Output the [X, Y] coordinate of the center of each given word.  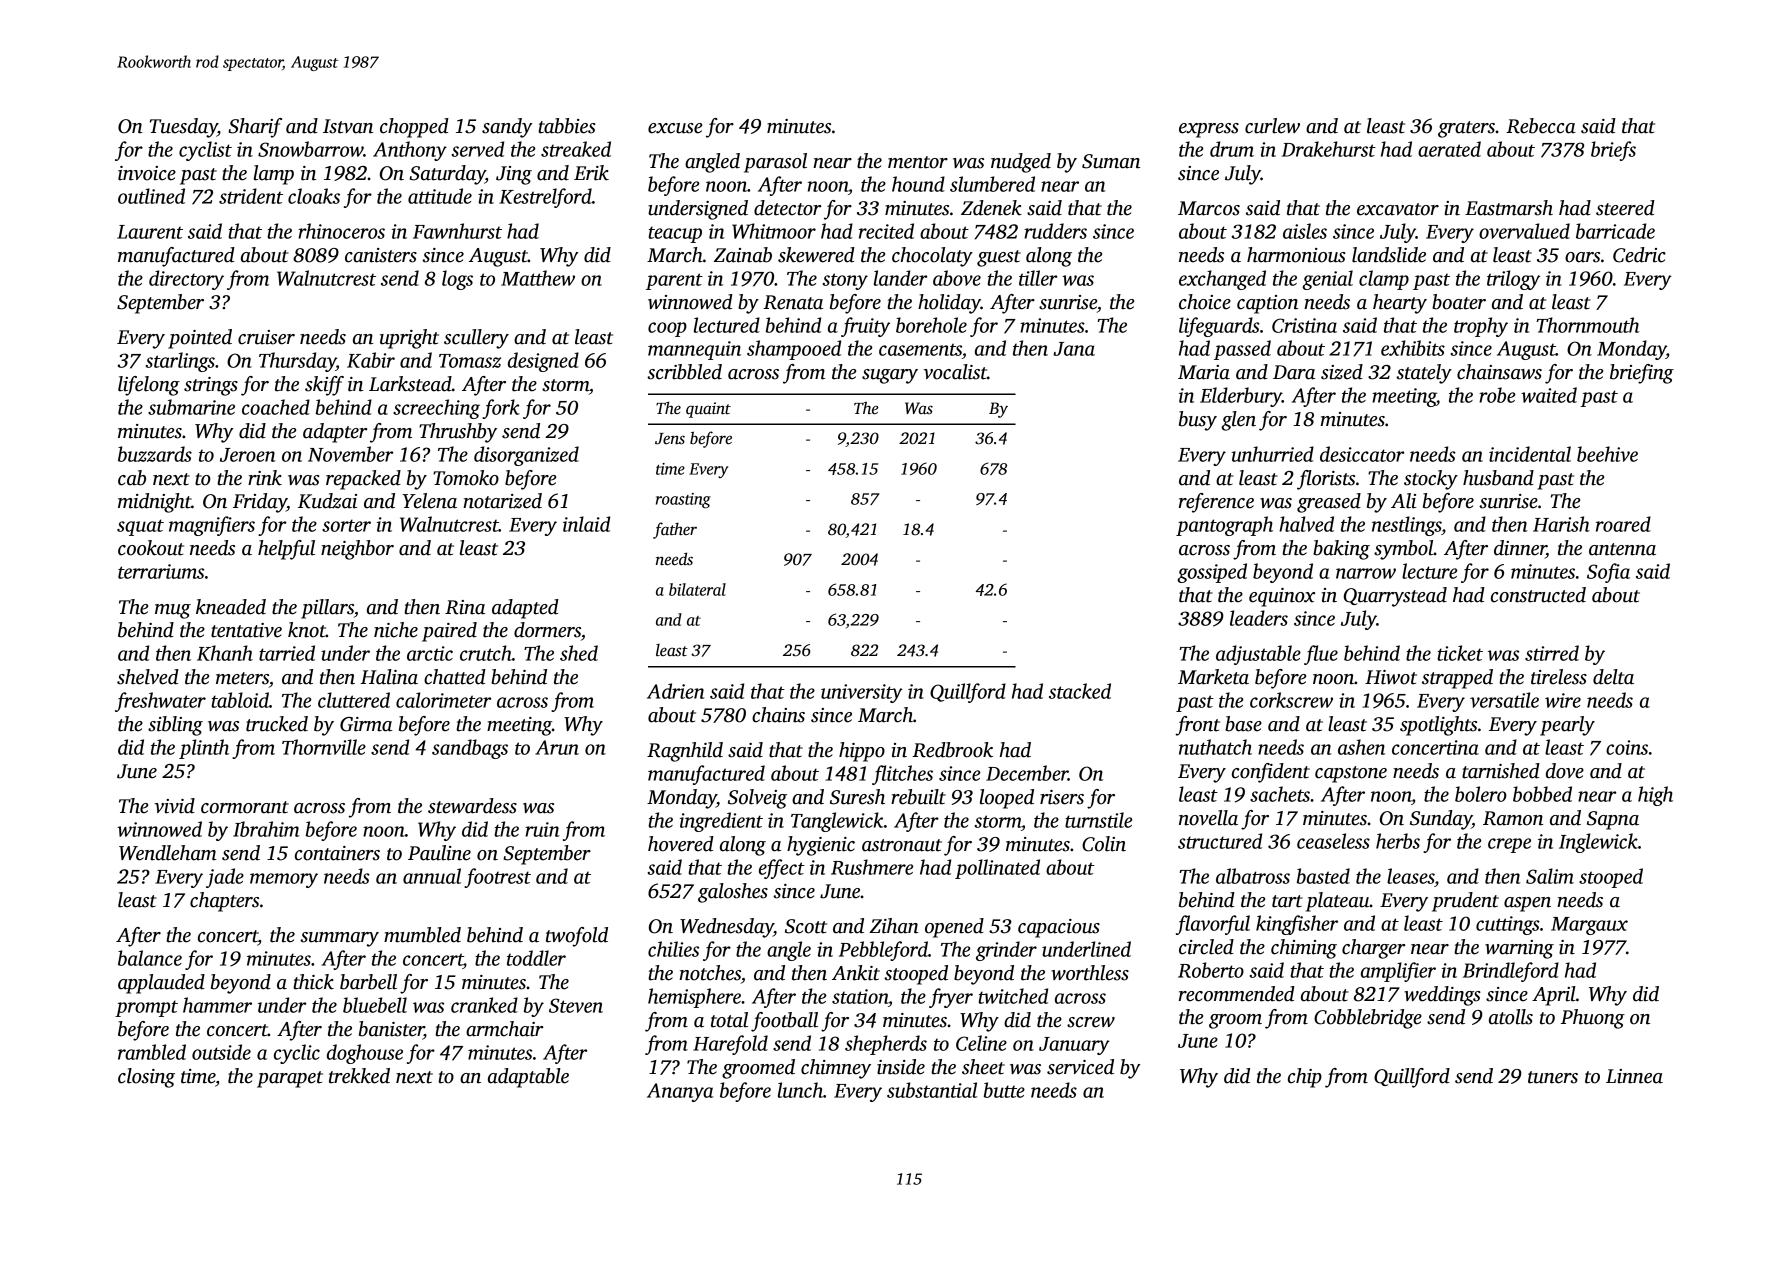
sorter [346, 525]
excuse [675, 128]
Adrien [675, 691]
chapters [224, 902]
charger [1373, 949]
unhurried [1273, 454]
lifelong [149, 386]
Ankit [856, 973]
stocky [1431, 480]
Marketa [1213, 677]
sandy [507, 128]
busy [1198, 421]
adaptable [528, 1078]
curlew [1272, 126]
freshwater [160, 702]
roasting [683, 501]
